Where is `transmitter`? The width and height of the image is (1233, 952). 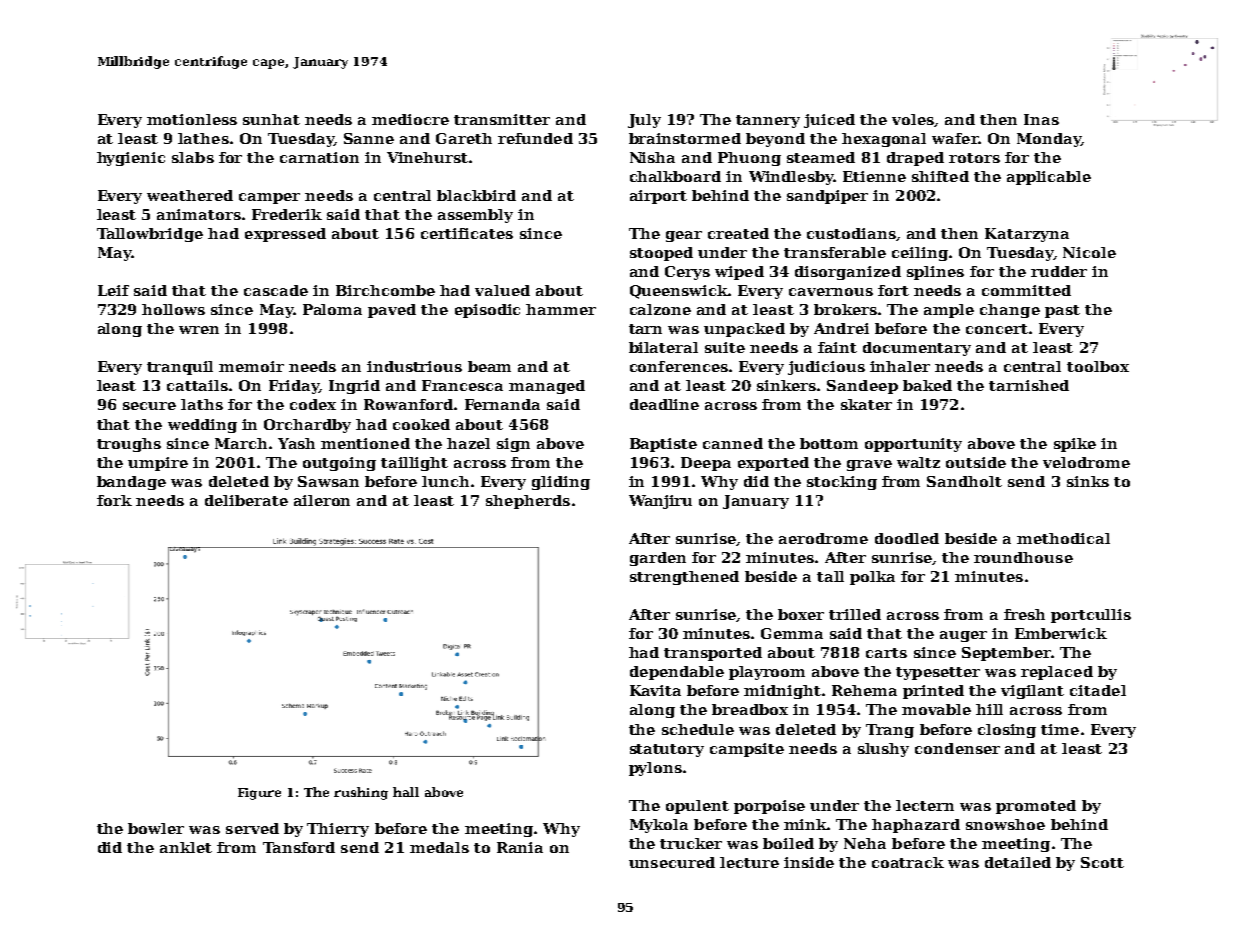
transmitter is located at coordinates (502, 119).
